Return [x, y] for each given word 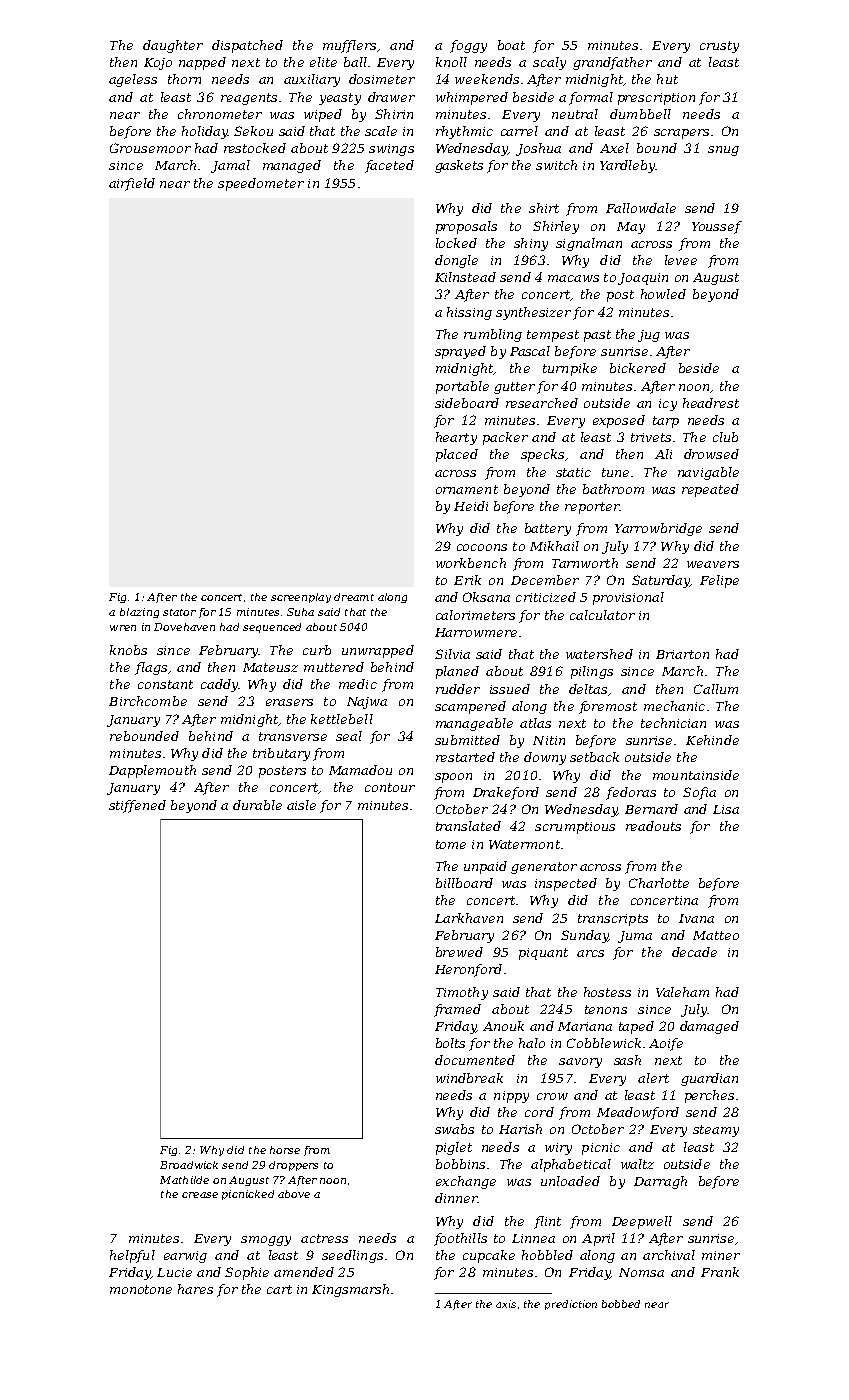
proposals [466, 227]
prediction [571, 1305]
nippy [511, 1097]
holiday [205, 132]
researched [542, 403]
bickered [638, 368]
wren [123, 628]
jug [649, 336]
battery [548, 529]
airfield [132, 184]
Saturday [661, 581]
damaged [709, 1027]
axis [506, 1304]
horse [285, 1150]
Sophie [247, 1273]
